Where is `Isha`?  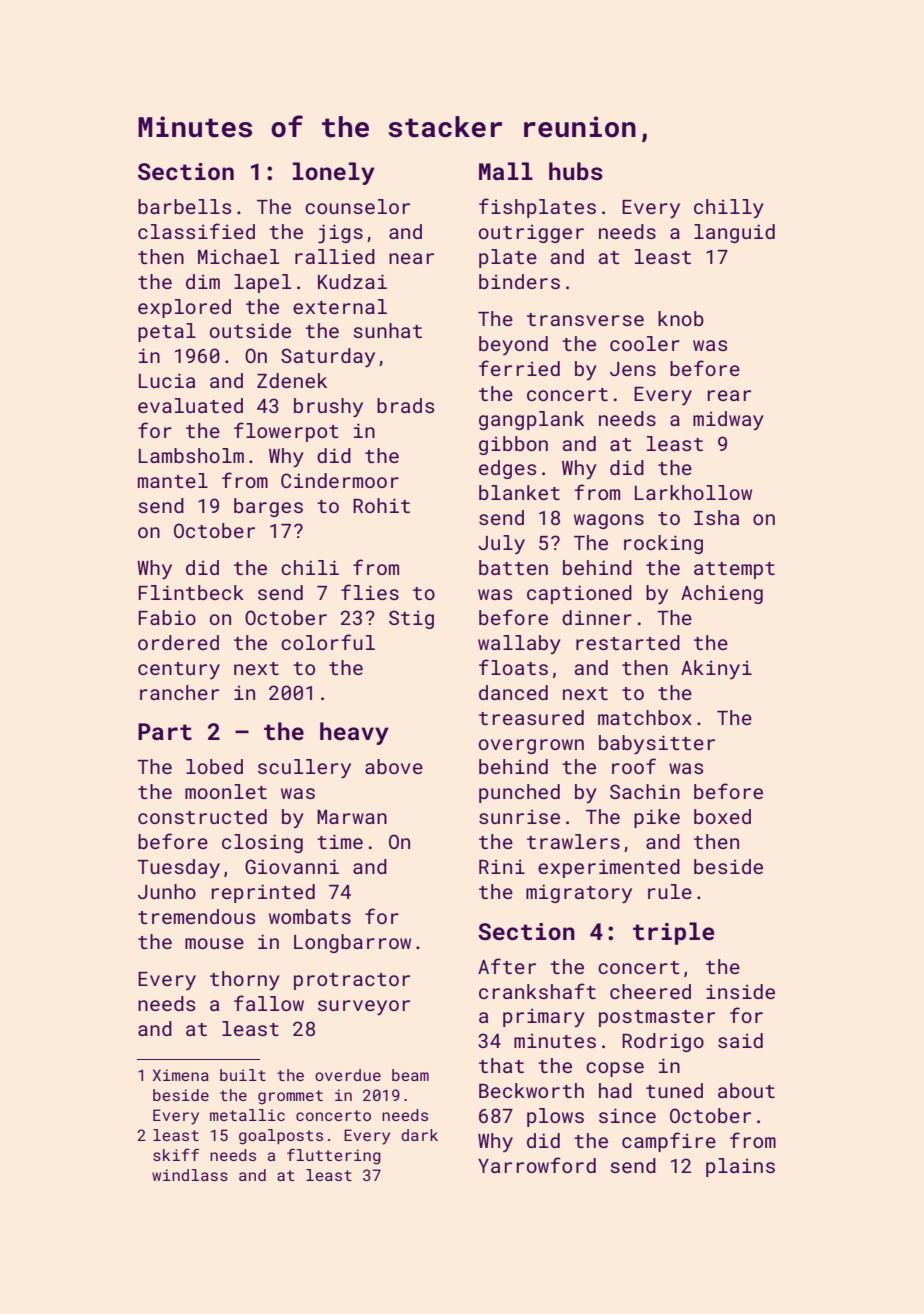 Isha is located at coordinates (716, 517).
